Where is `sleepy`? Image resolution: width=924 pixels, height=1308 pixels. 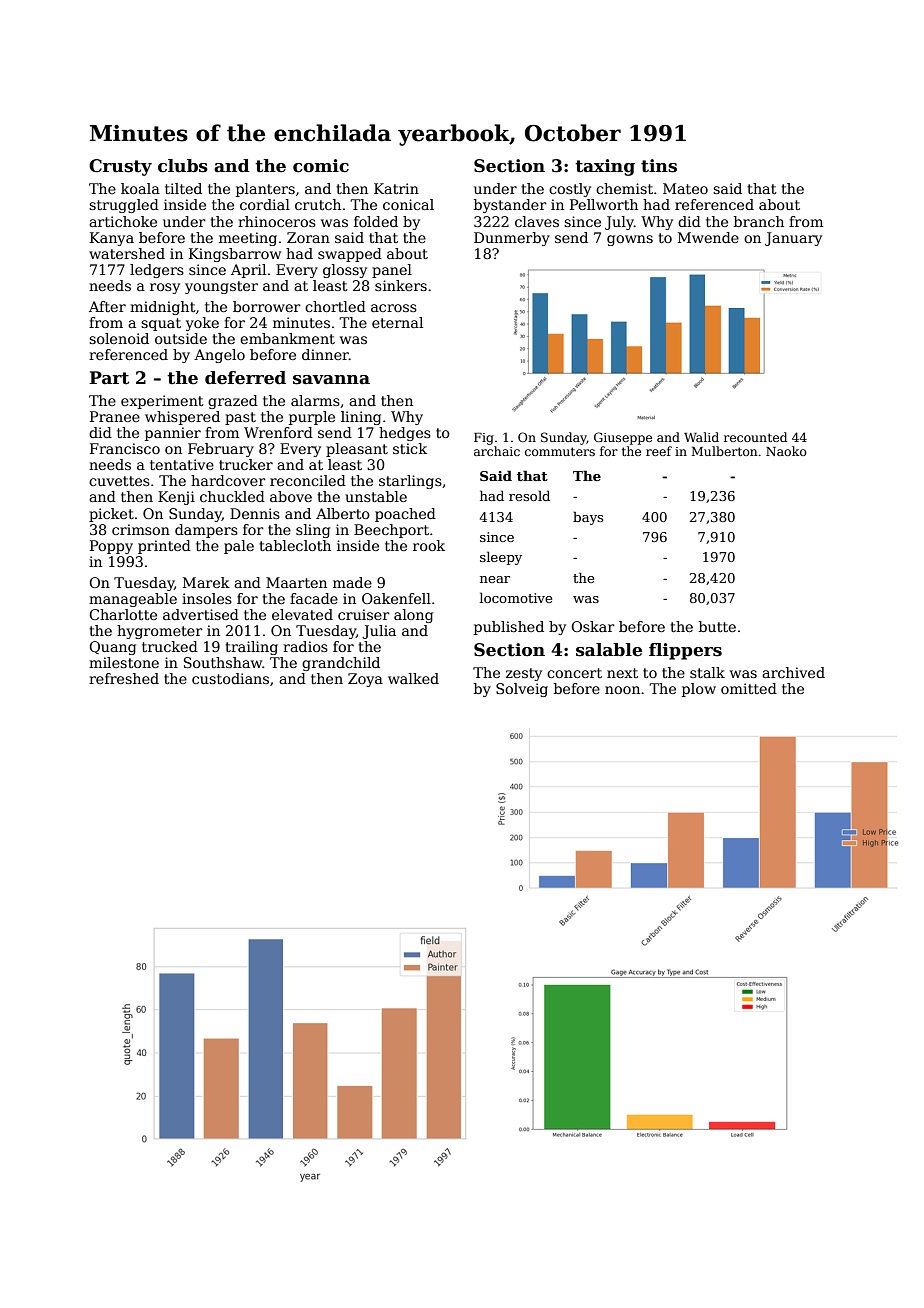 sleepy is located at coordinates (501, 558).
